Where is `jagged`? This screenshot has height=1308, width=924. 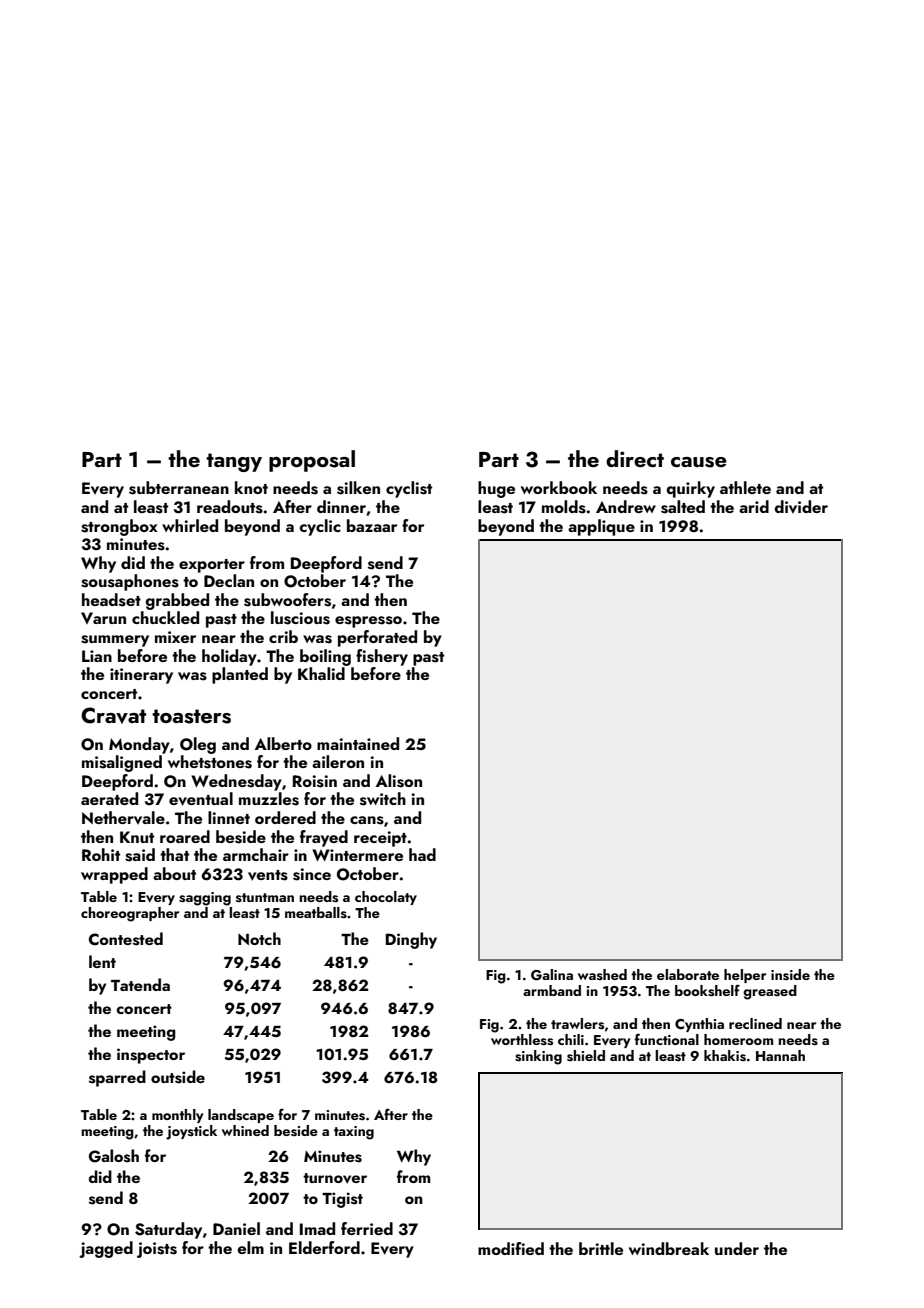
jagged is located at coordinates (106, 1249).
